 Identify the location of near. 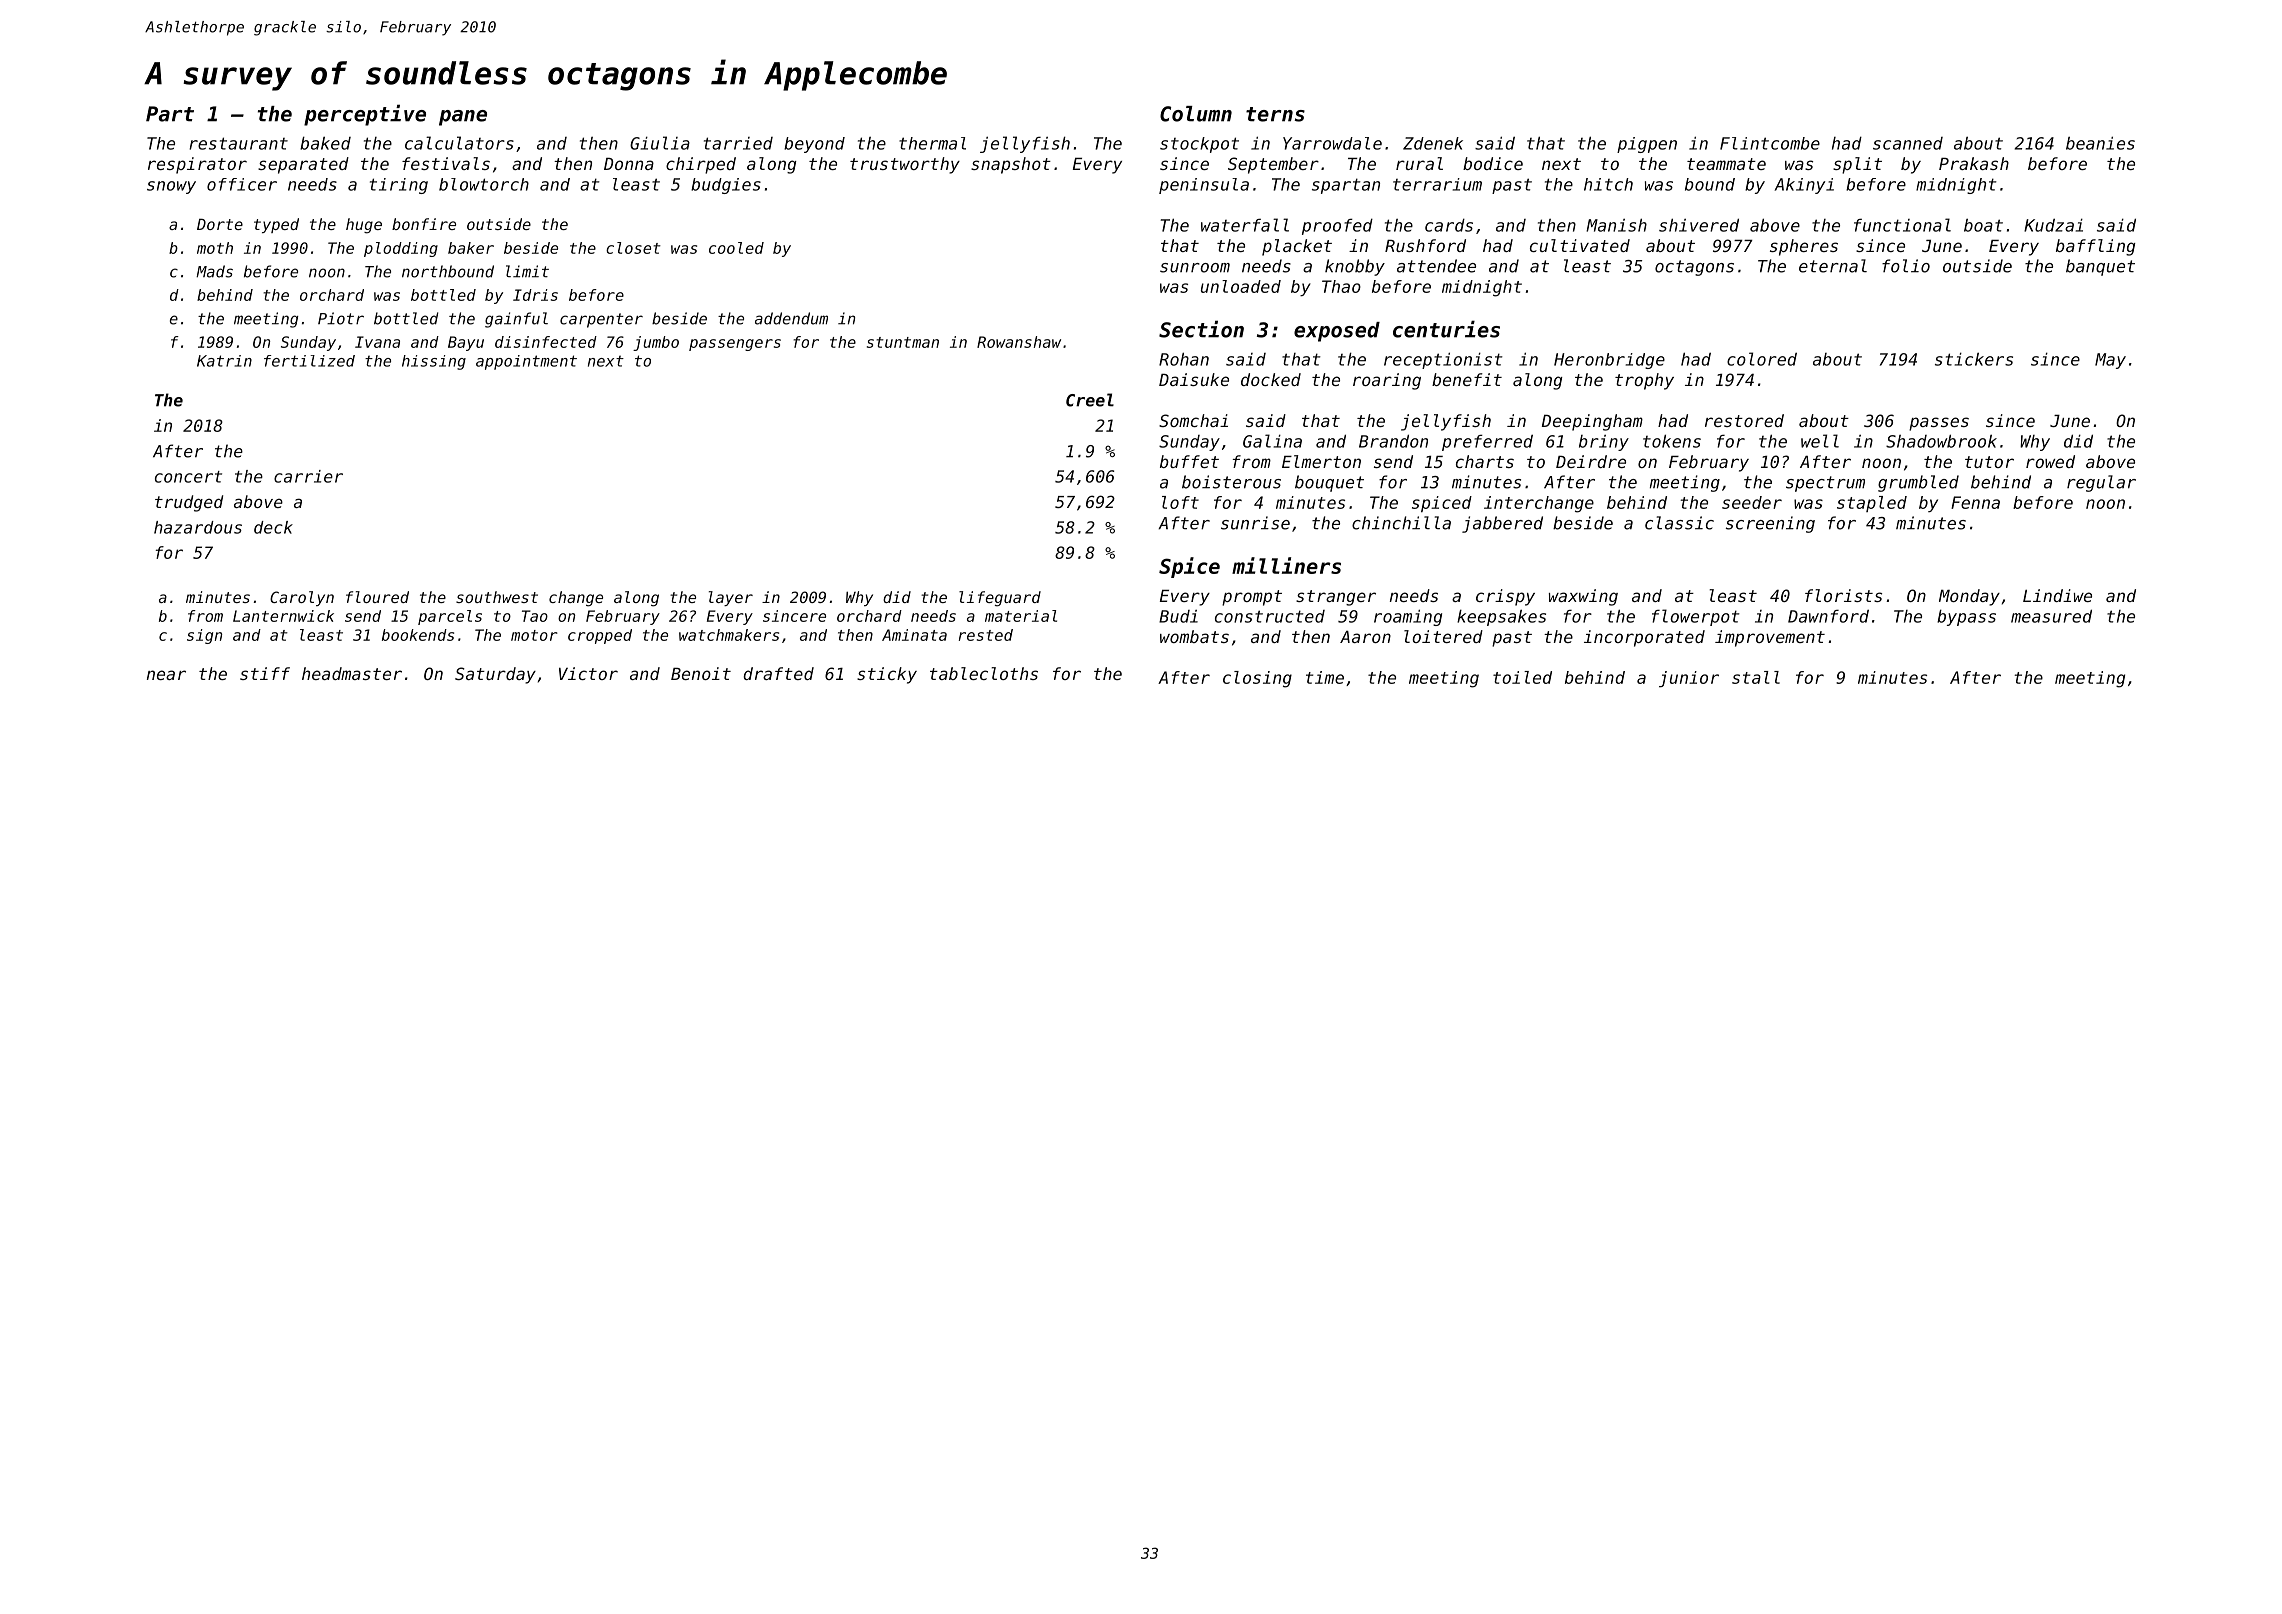
(166, 675).
